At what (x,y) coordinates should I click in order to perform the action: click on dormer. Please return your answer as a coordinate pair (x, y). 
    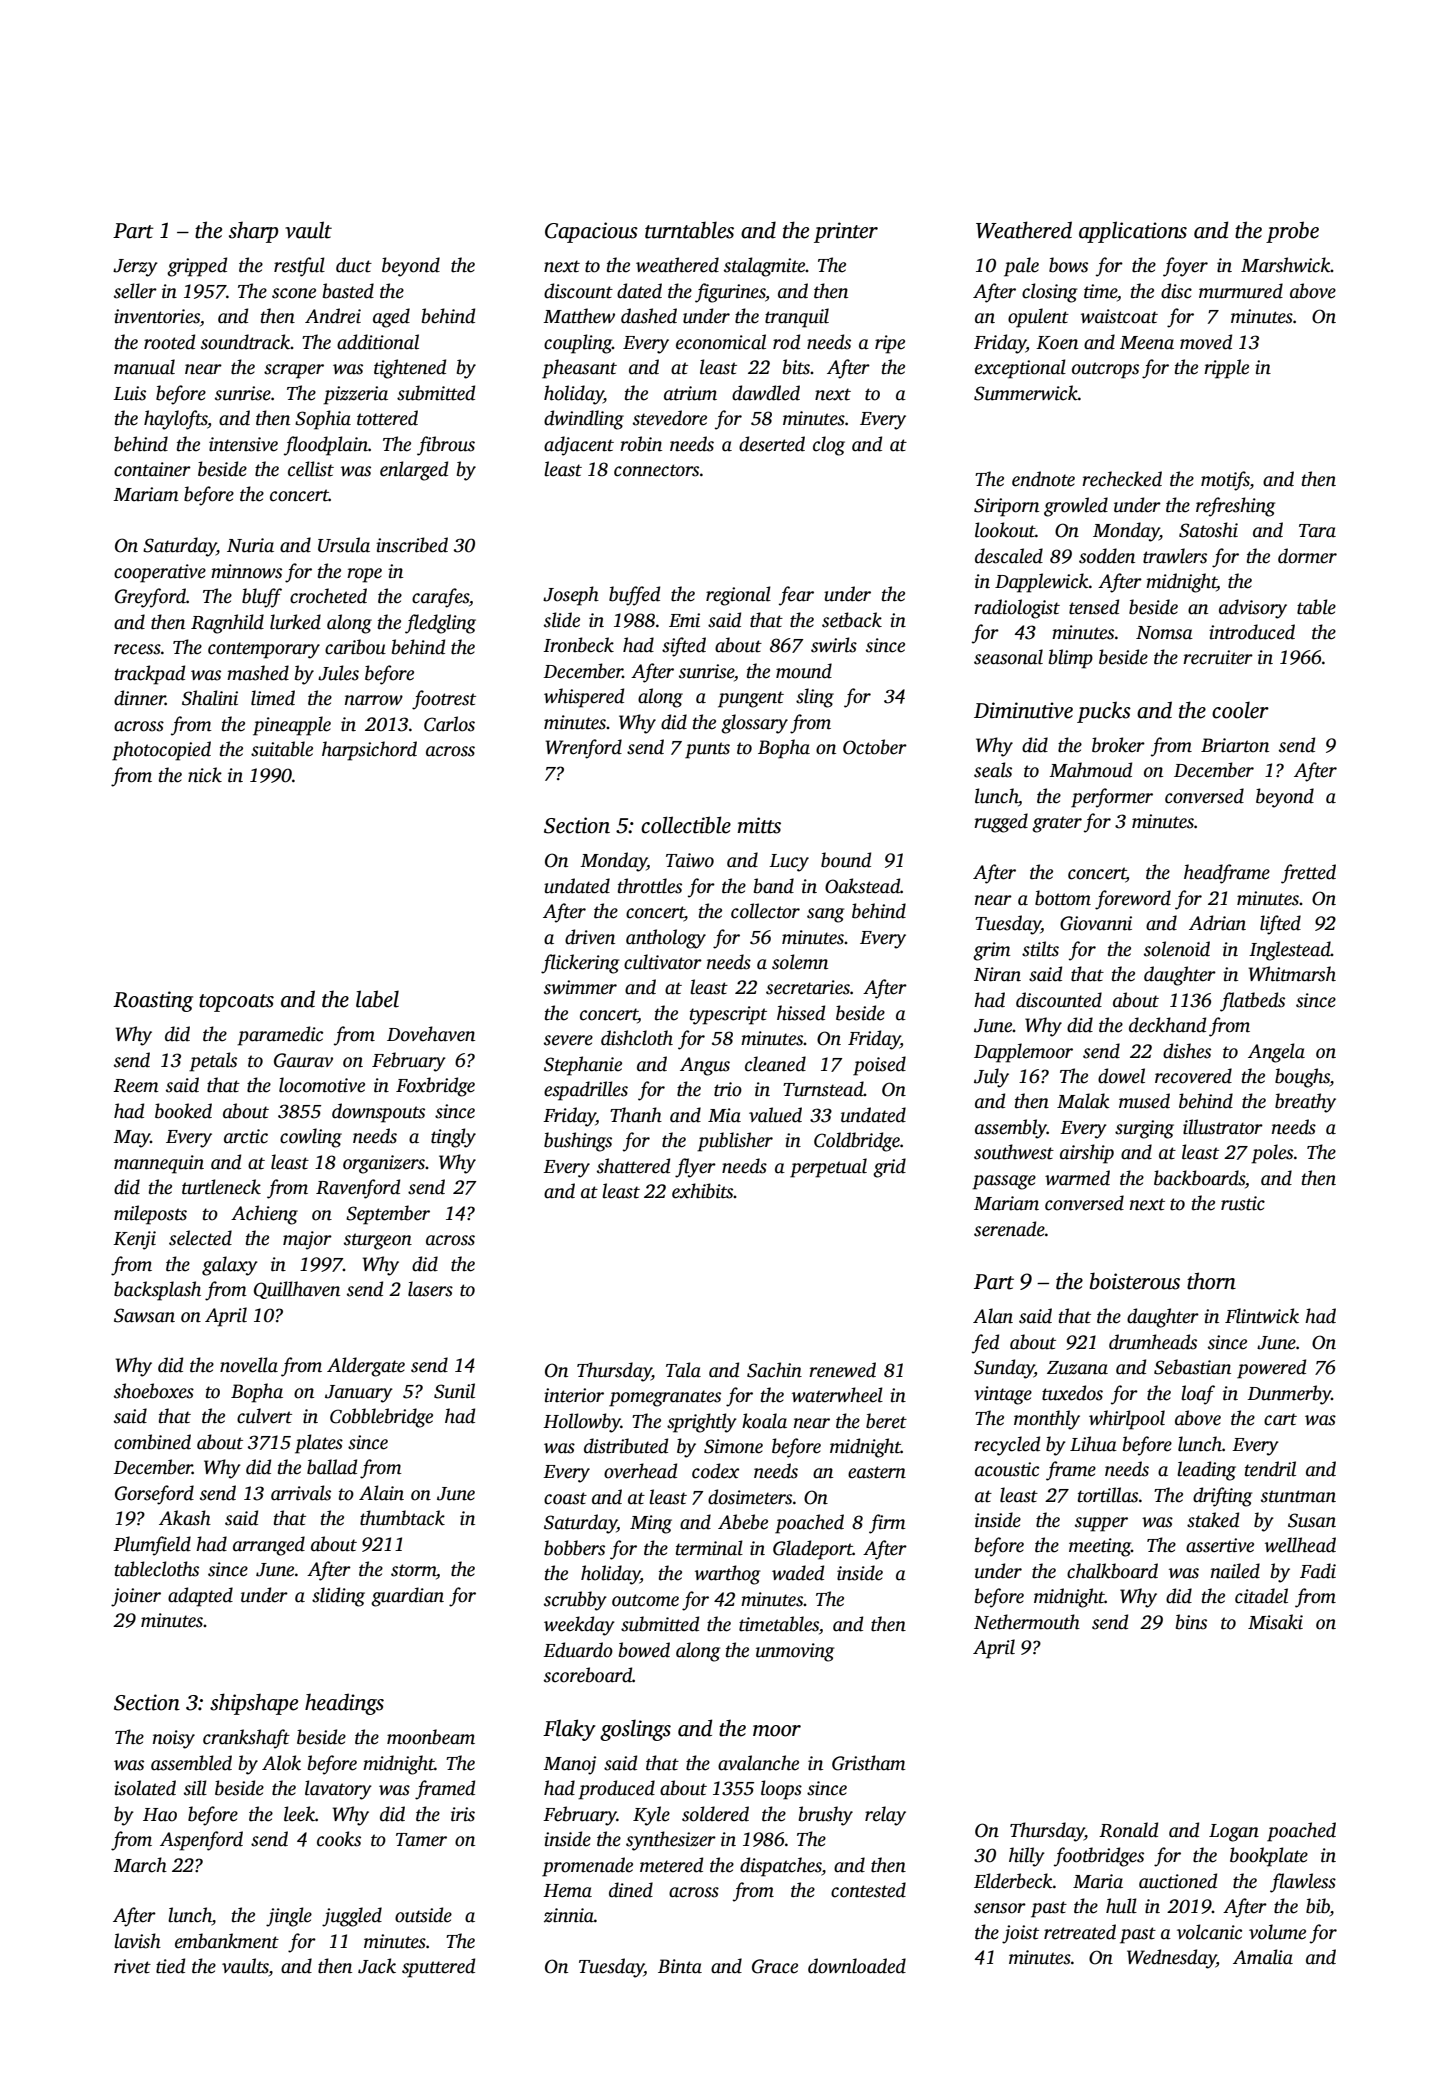
    Looking at the image, I should click on (1307, 556).
